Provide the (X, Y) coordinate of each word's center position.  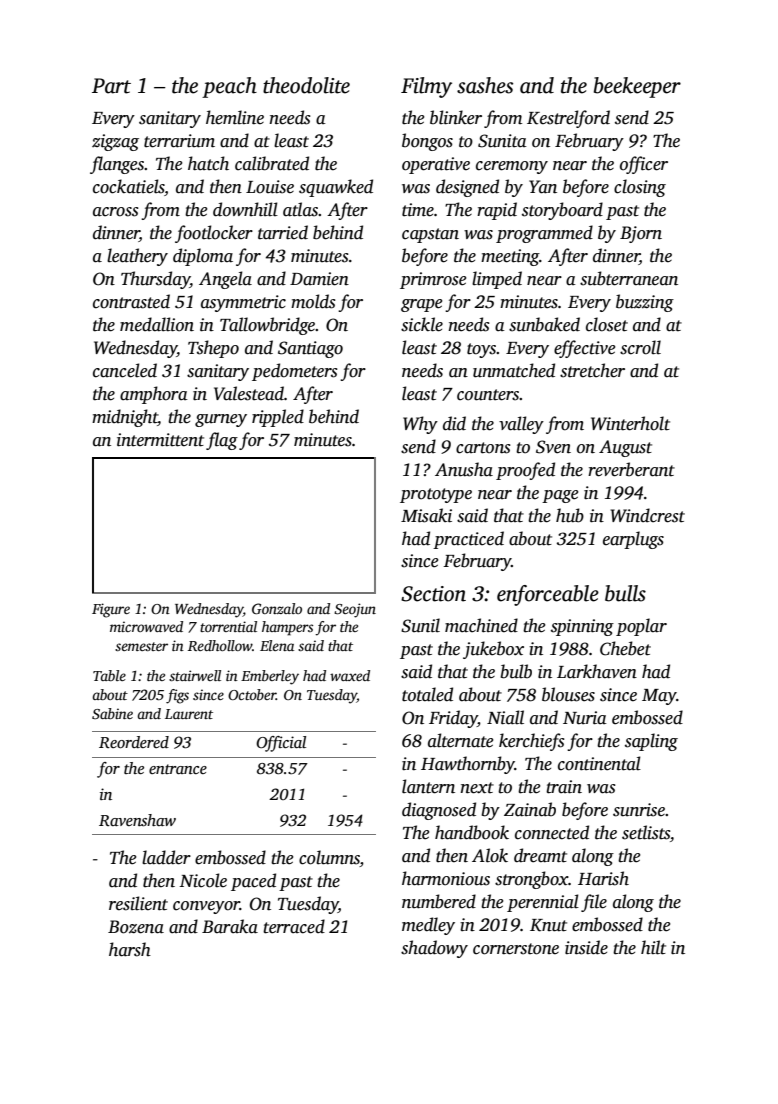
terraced (294, 926)
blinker (456, 117)
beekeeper (637, 87)
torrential (228, 626)
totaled (427, 694)
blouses (568, 694)
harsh (130, 949)
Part (111, 86)
